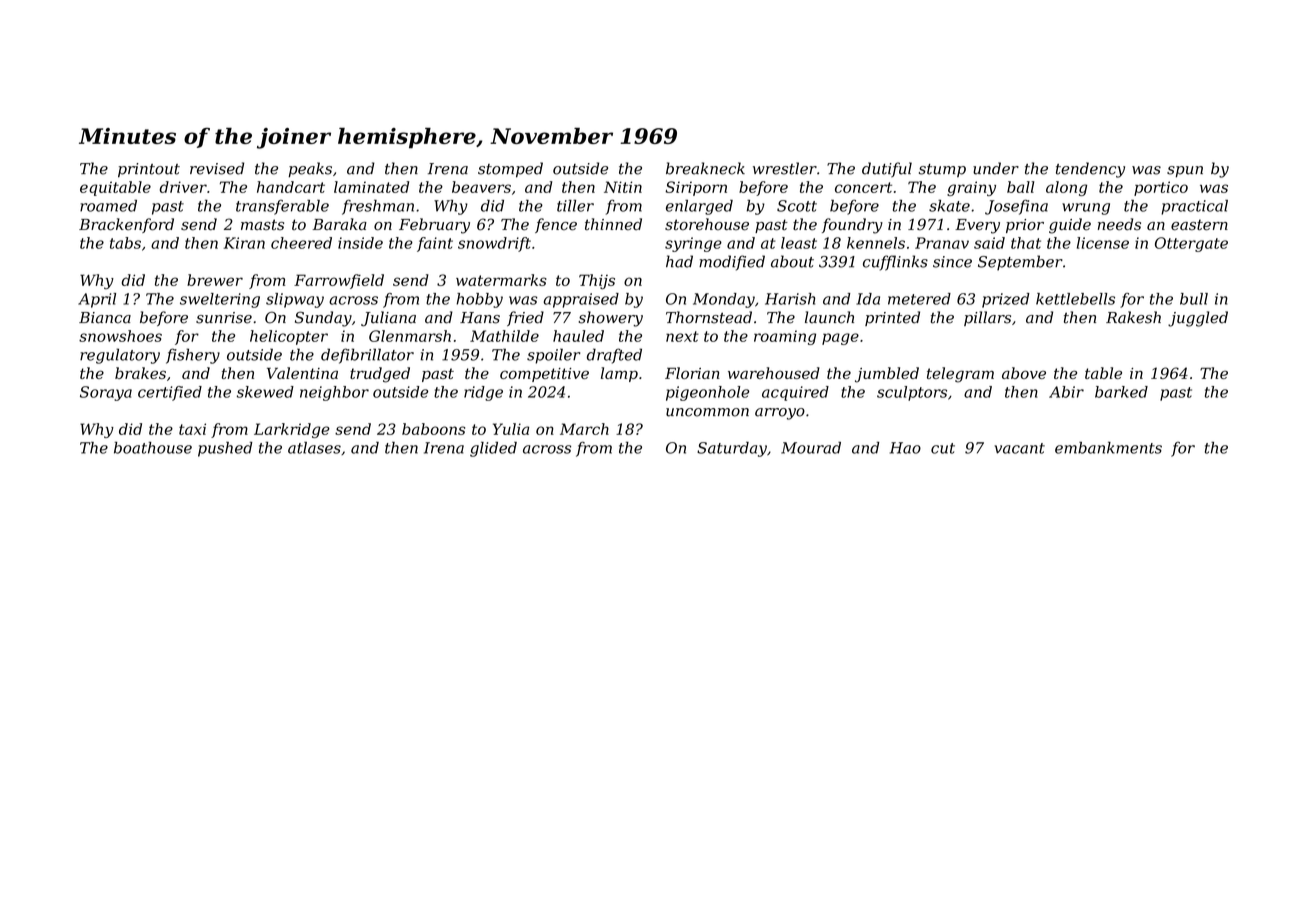 The width and height of the screenshot is (1308, 924). I want to click on Mourad, so click(811, 448).
